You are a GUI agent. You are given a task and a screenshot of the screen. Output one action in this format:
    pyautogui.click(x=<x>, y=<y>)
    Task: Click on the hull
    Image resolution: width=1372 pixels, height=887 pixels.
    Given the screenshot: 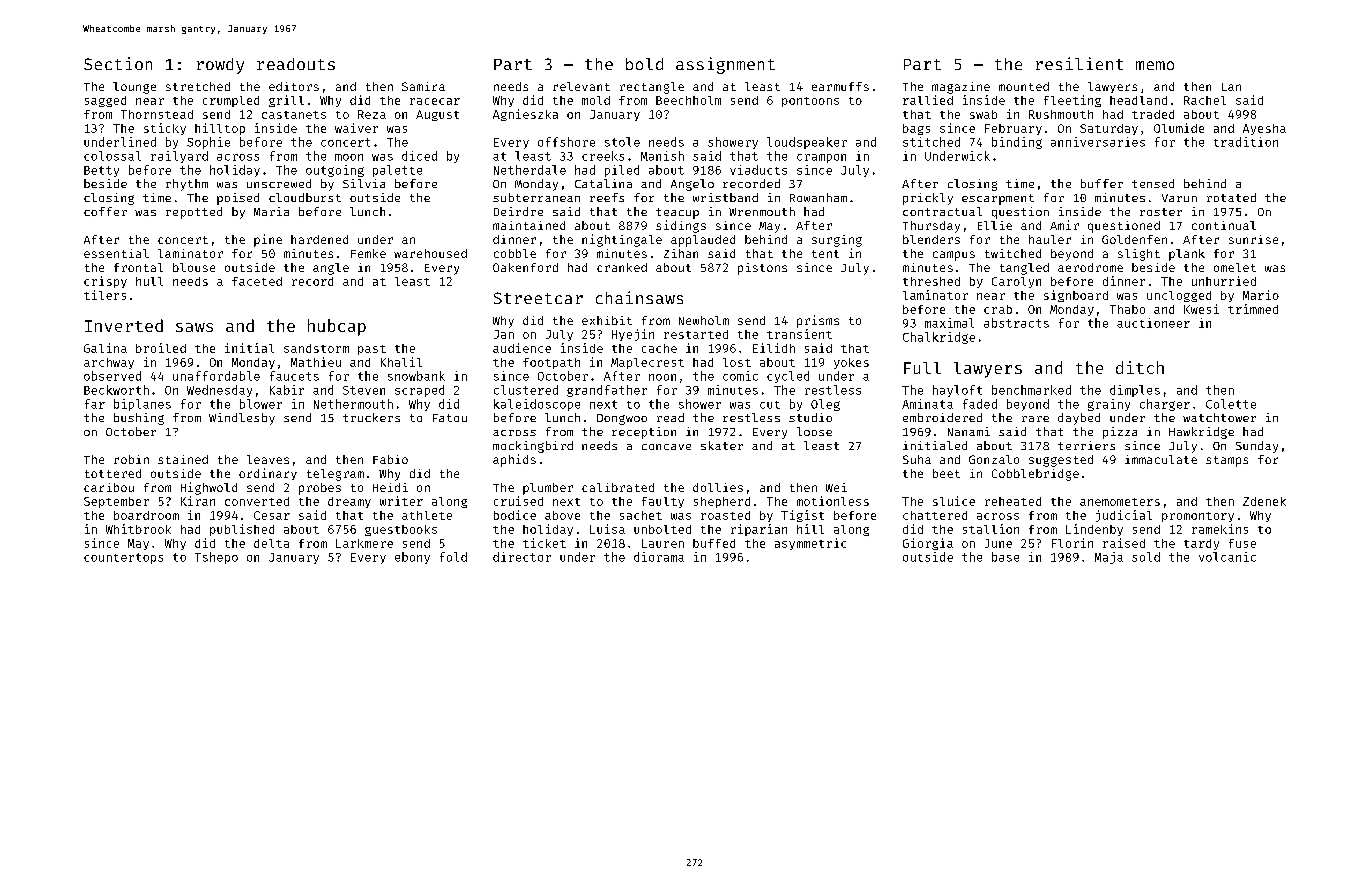 What is the action you would take?
    pyautogui.click(x=149, y=281)
